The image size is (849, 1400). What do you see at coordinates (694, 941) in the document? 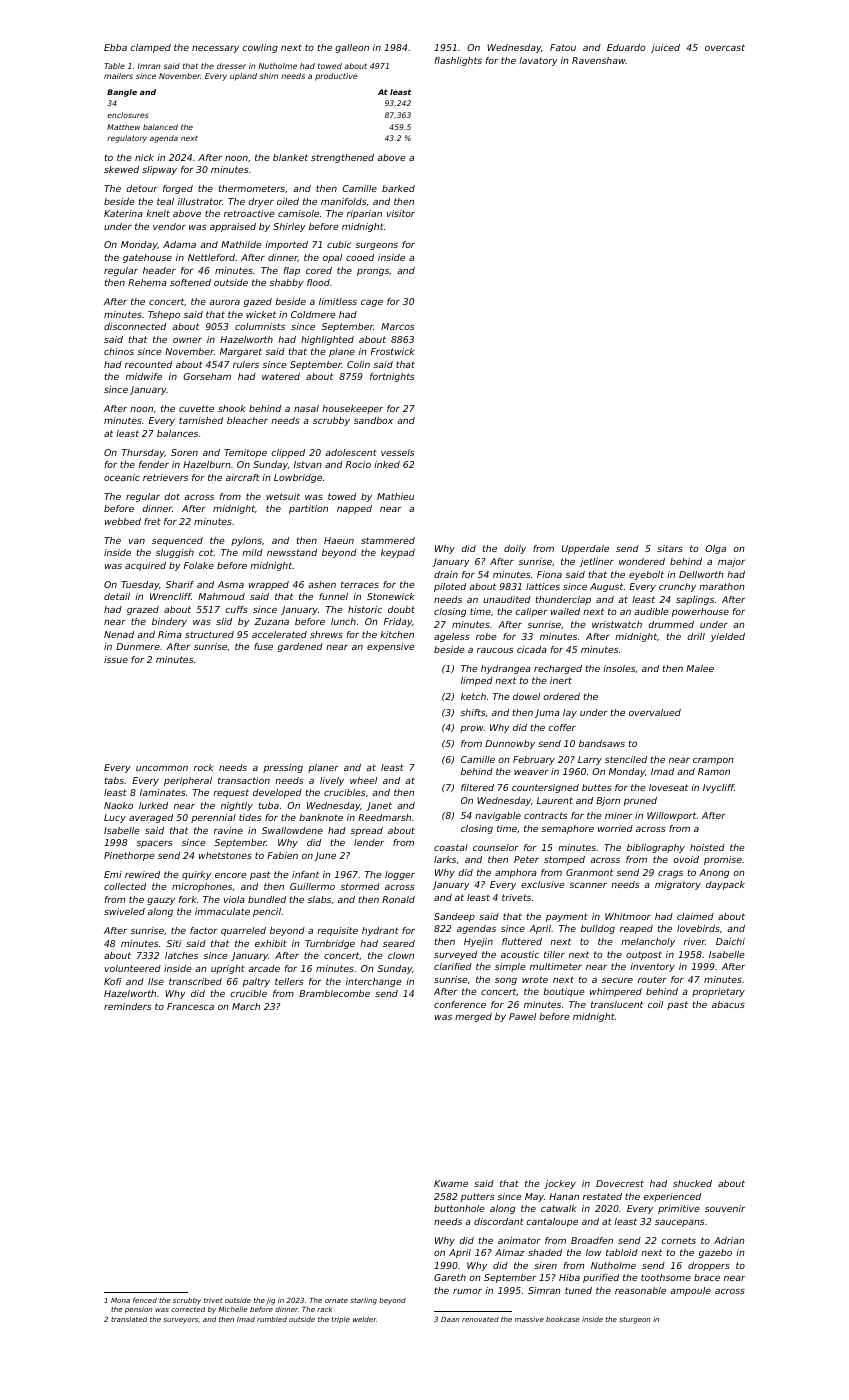
I see `river` at bounding box center [694, 941].
